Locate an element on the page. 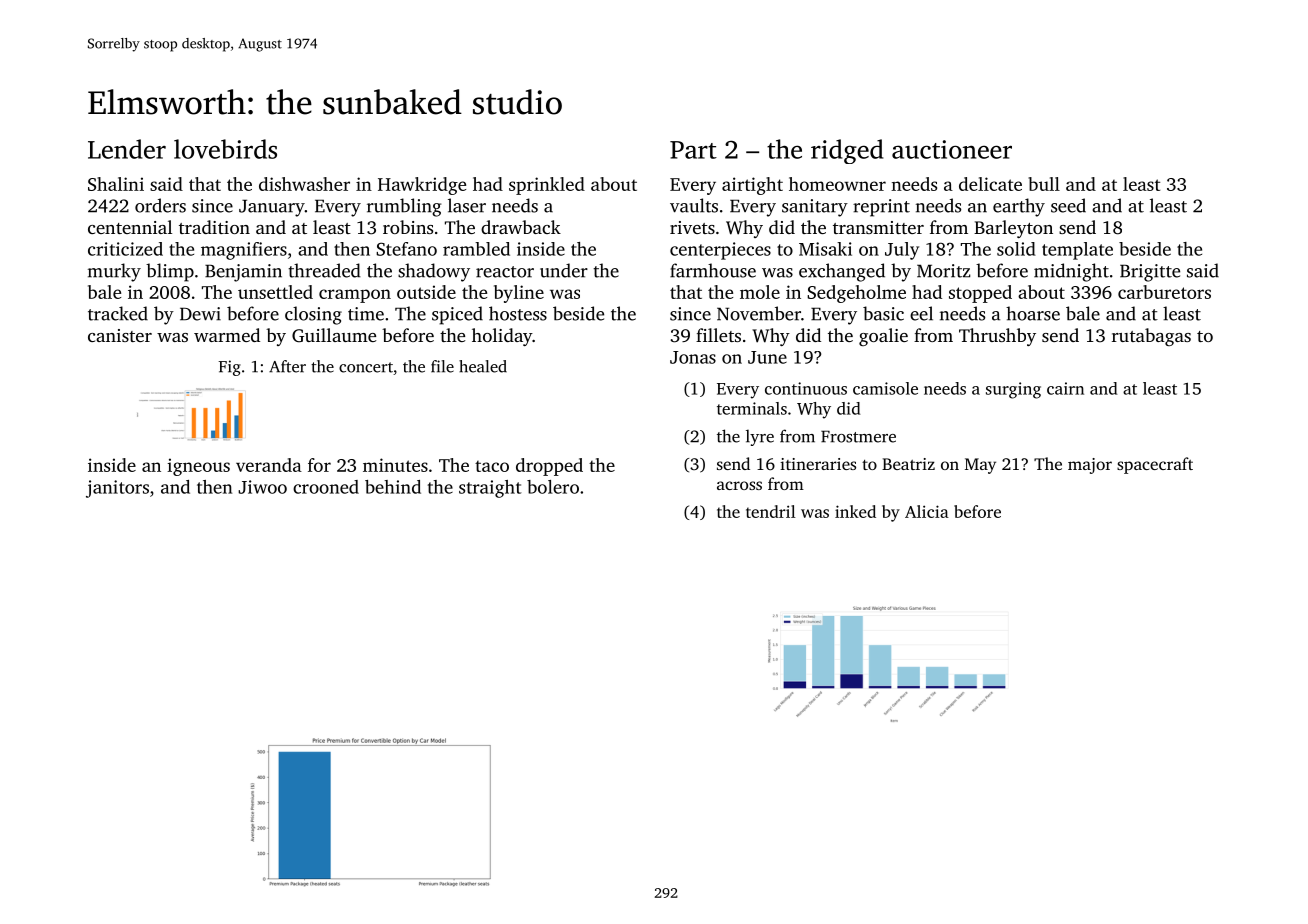  terminals is located at coordinates (752, 408).
